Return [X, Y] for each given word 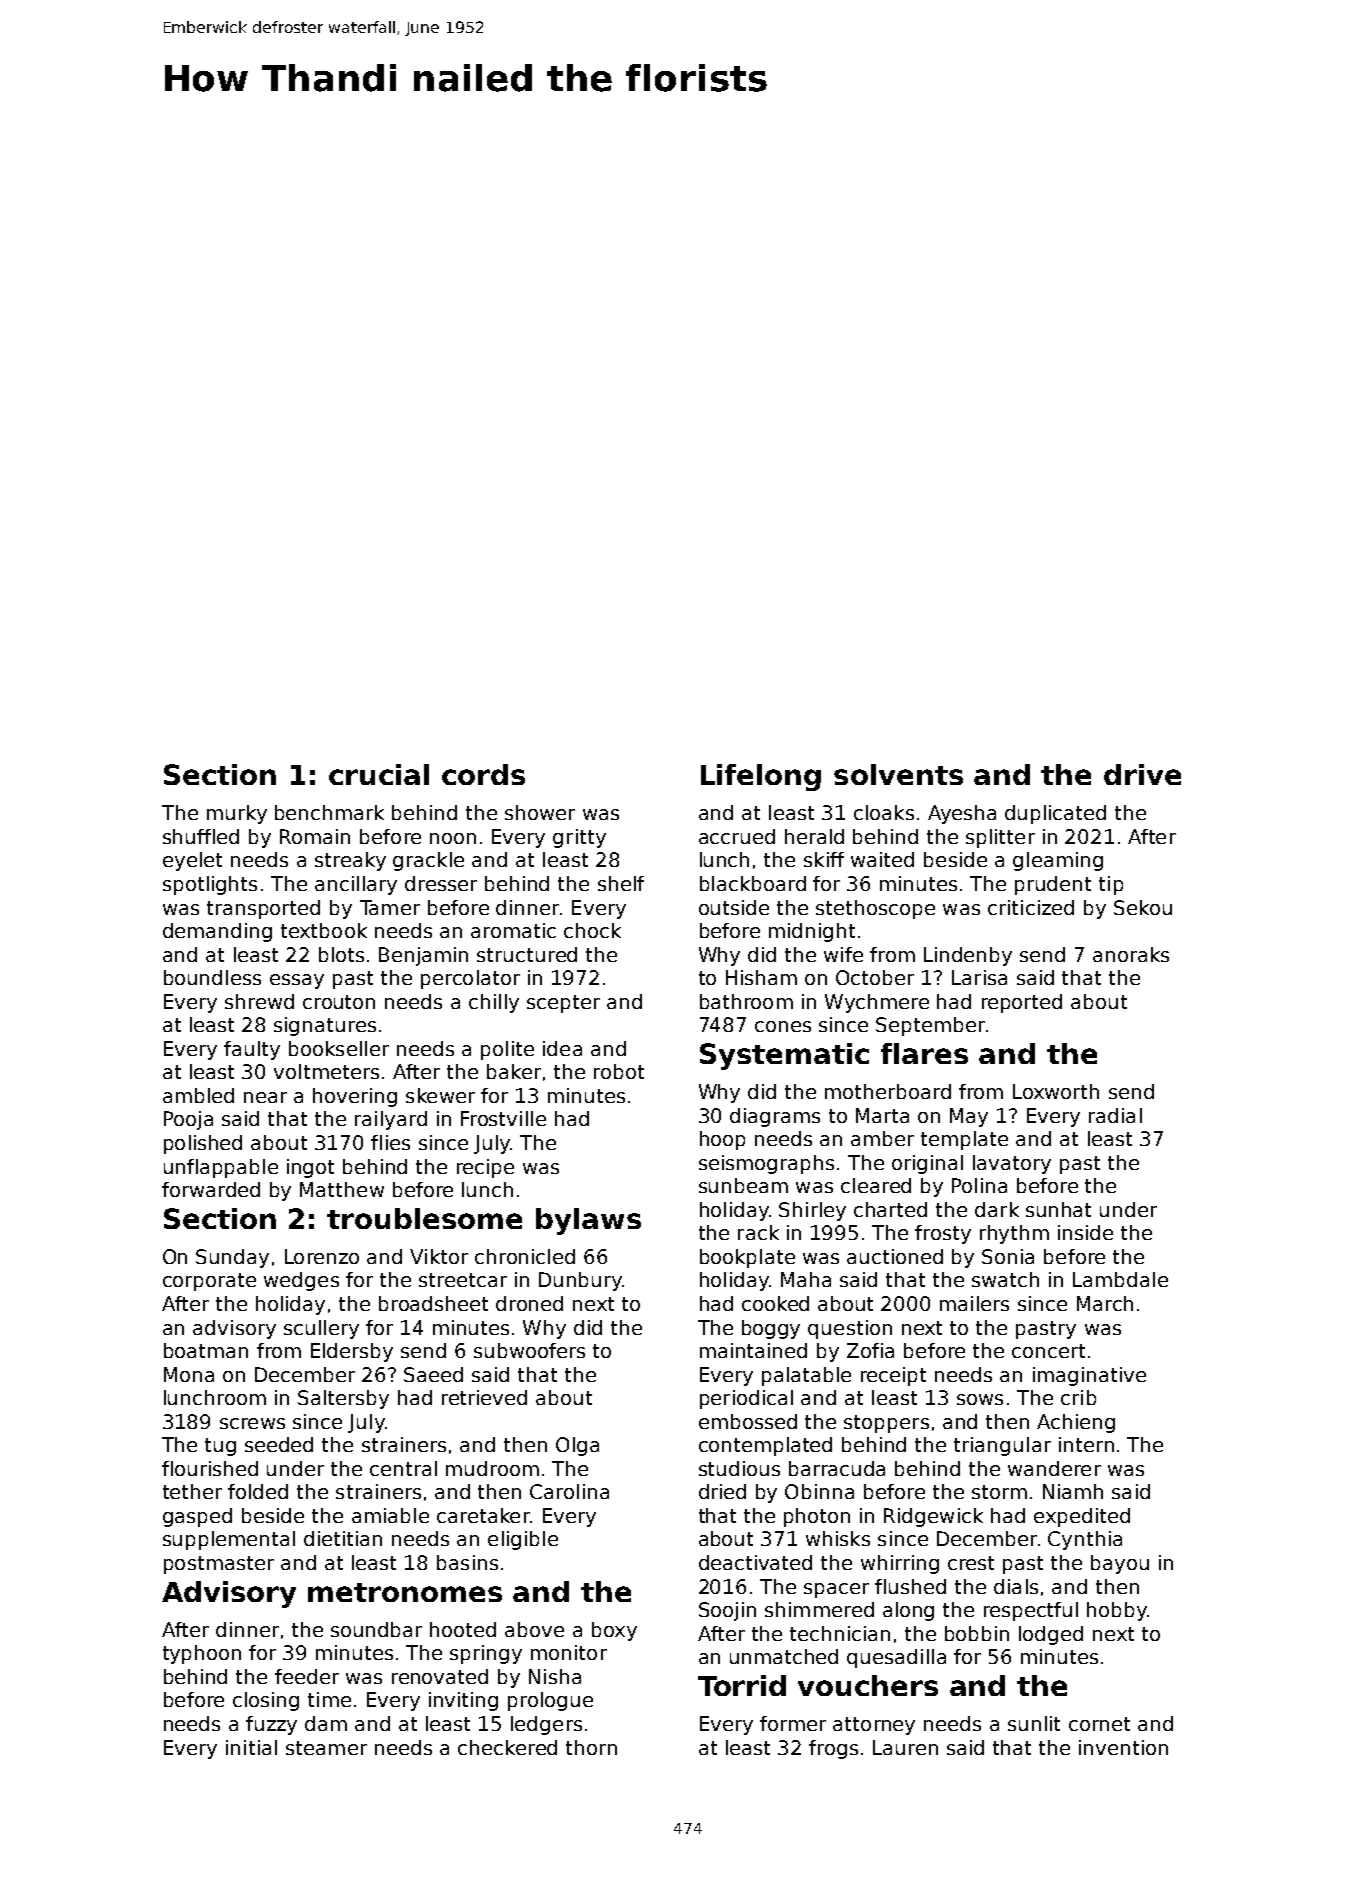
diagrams [775, 1117]
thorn [591, 1747]
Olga [577, 1446]
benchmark [329, 812]
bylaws [588, 1221]
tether [192, 1491]
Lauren [905, 1747]
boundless [212, 977]
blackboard [753, 883]
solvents [898, 774]
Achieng [1076, 1423]
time [329, 1699]
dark [997, 1209]
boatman [206, 1350]
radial [1115, 1115]
